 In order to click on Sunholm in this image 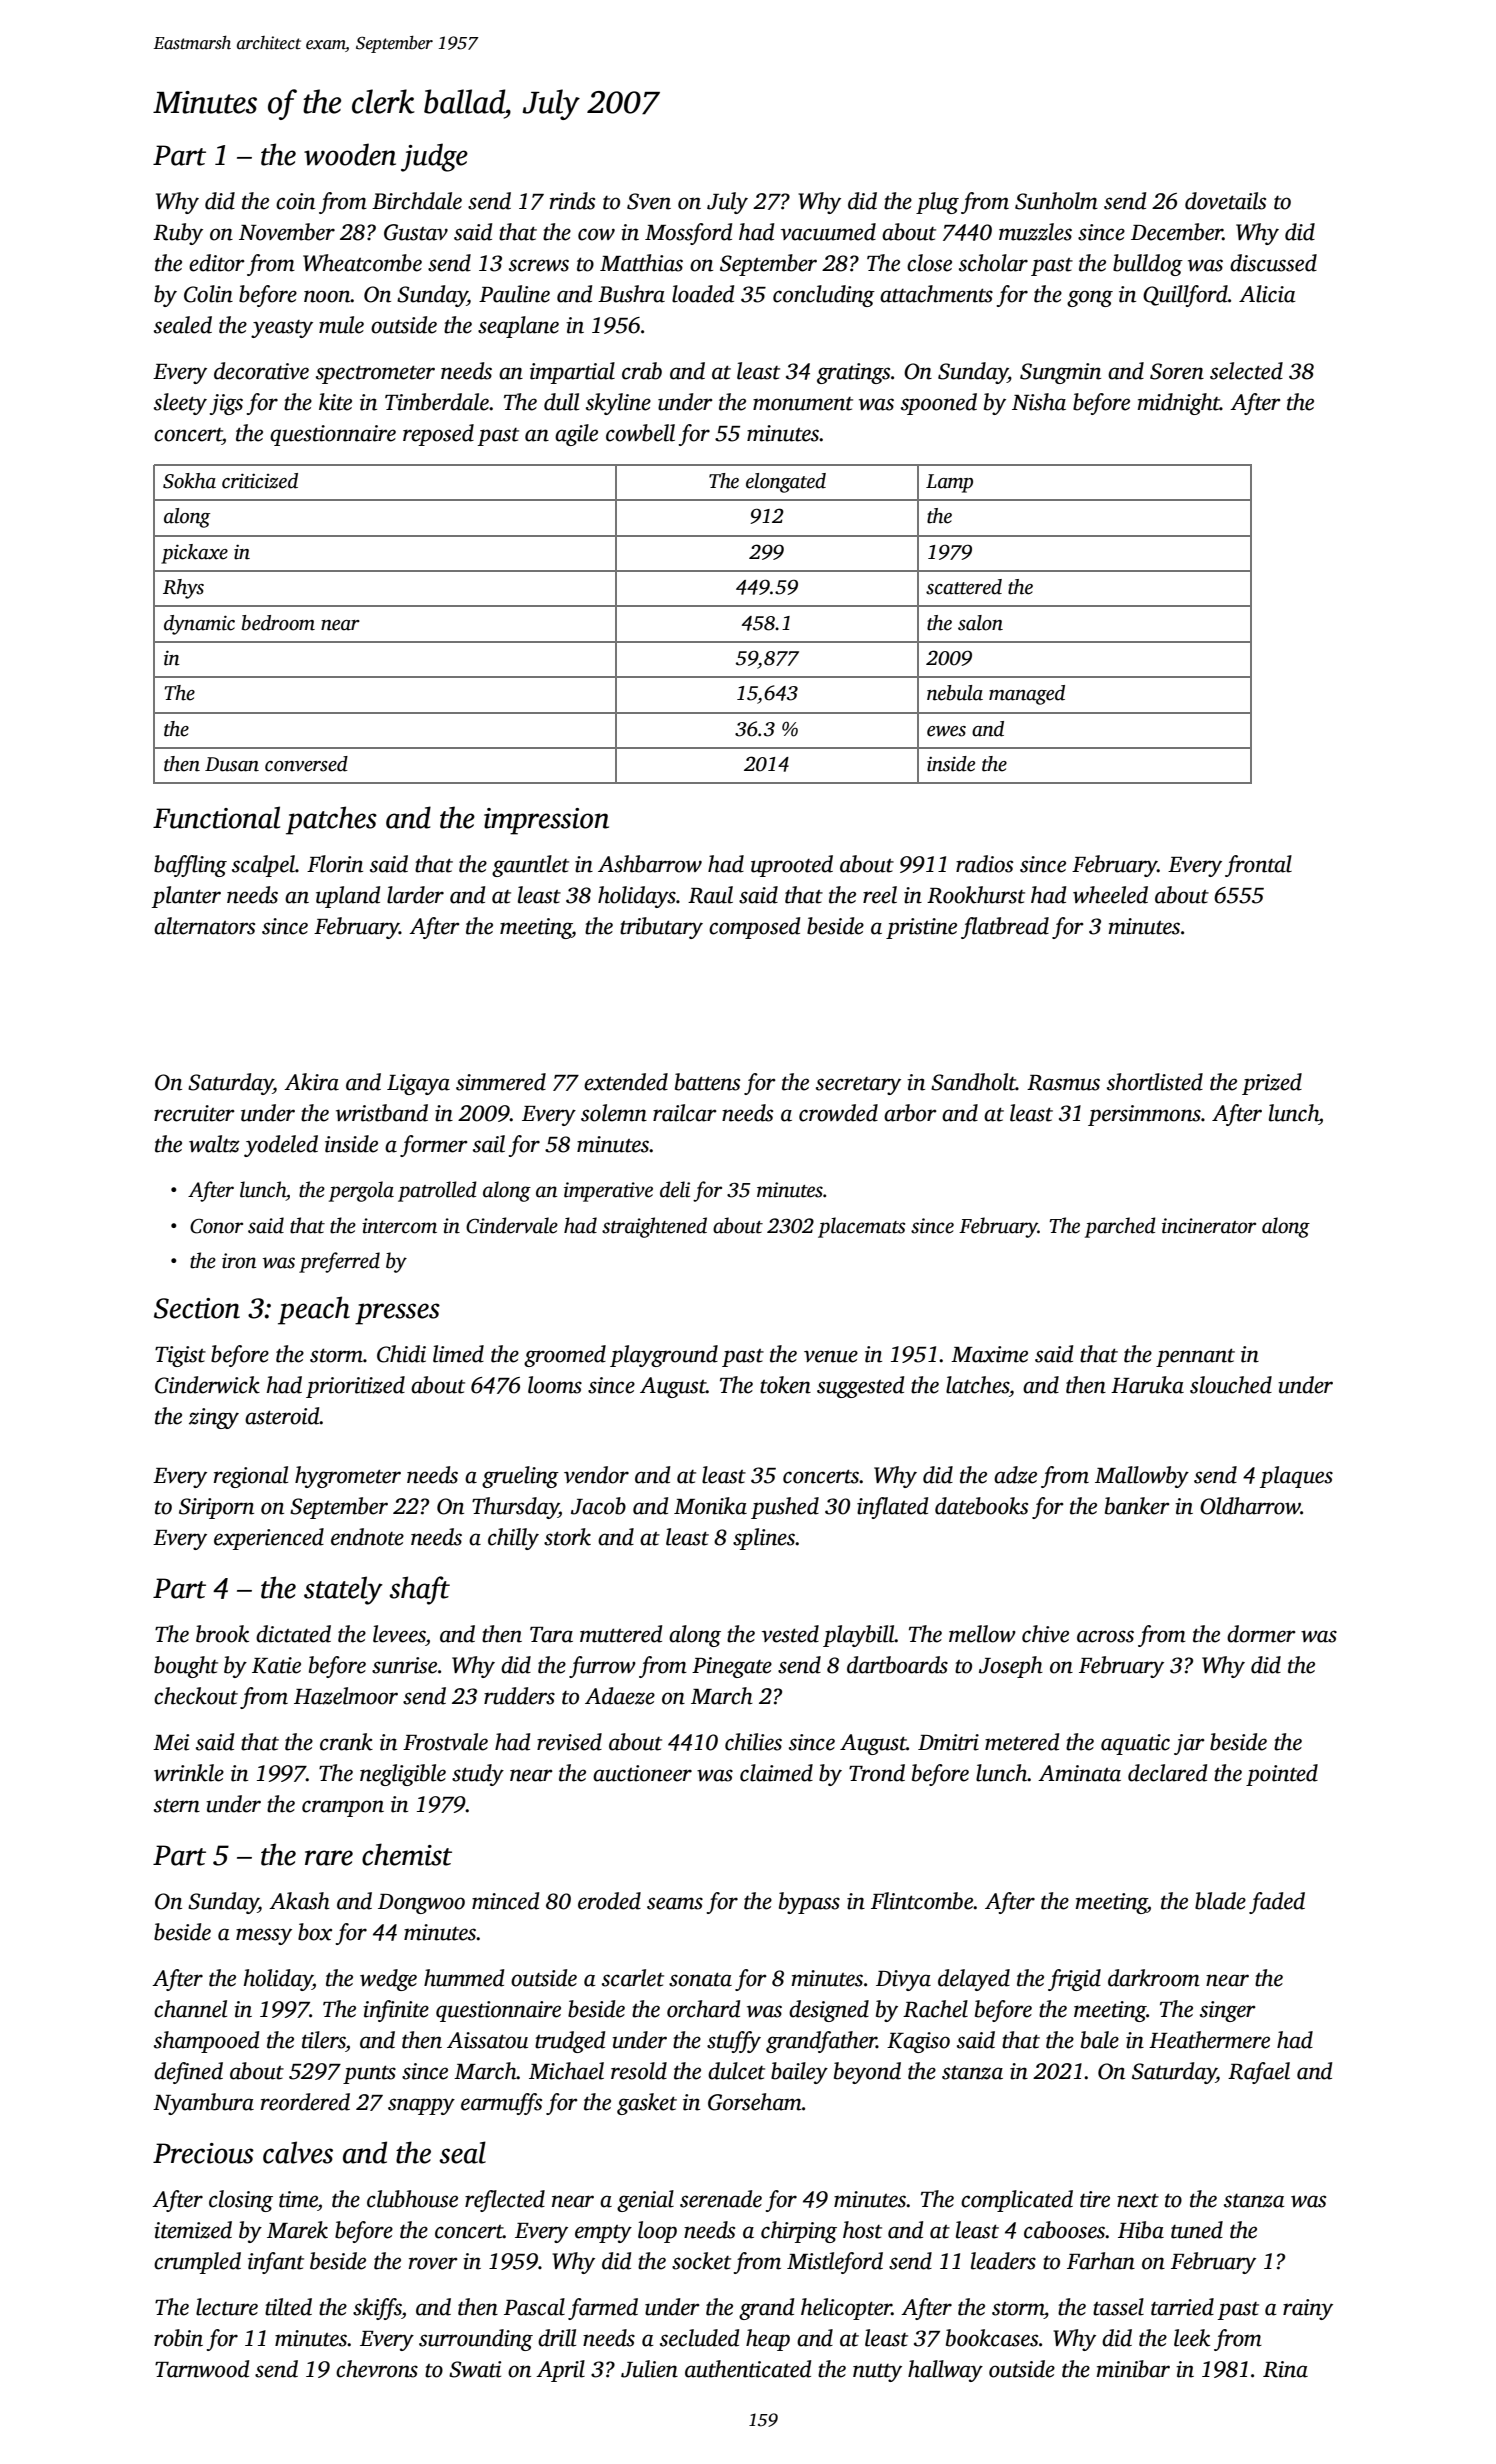, I will do `click(1056, 201)`.
